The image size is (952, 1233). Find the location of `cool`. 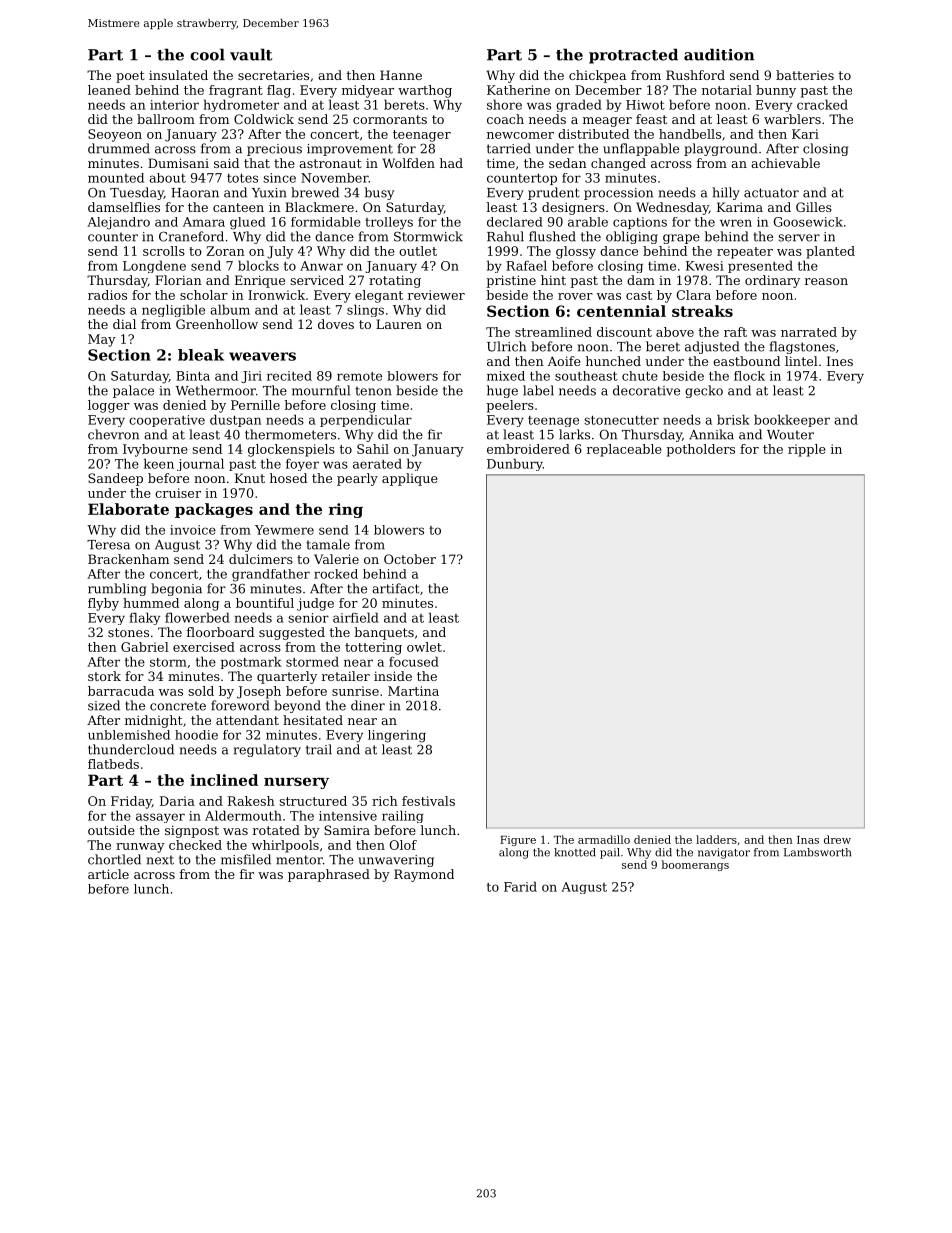

cool is located at coordinates (207, 54).
